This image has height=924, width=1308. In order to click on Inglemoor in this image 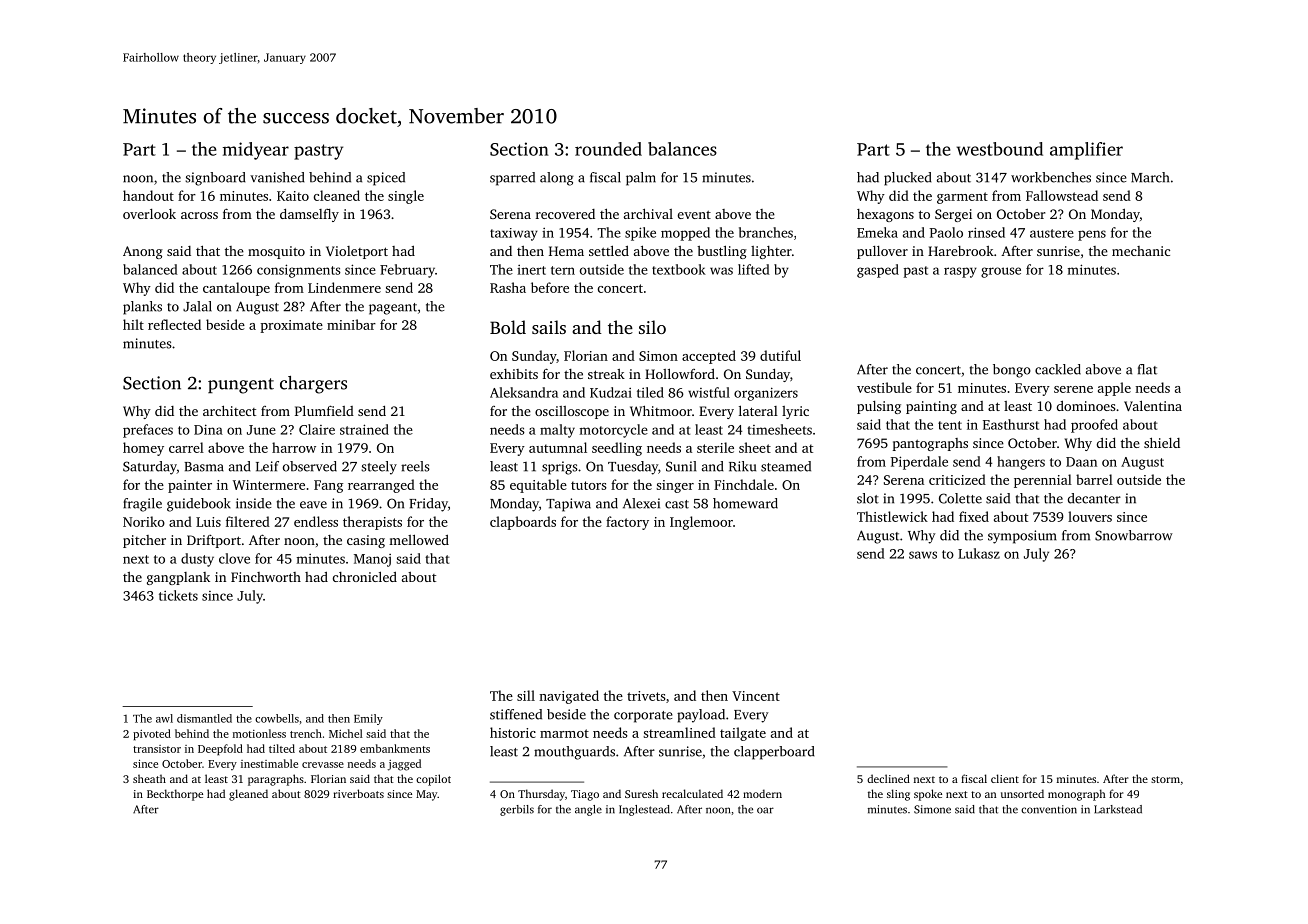, I will do `click(701, 523)`.
